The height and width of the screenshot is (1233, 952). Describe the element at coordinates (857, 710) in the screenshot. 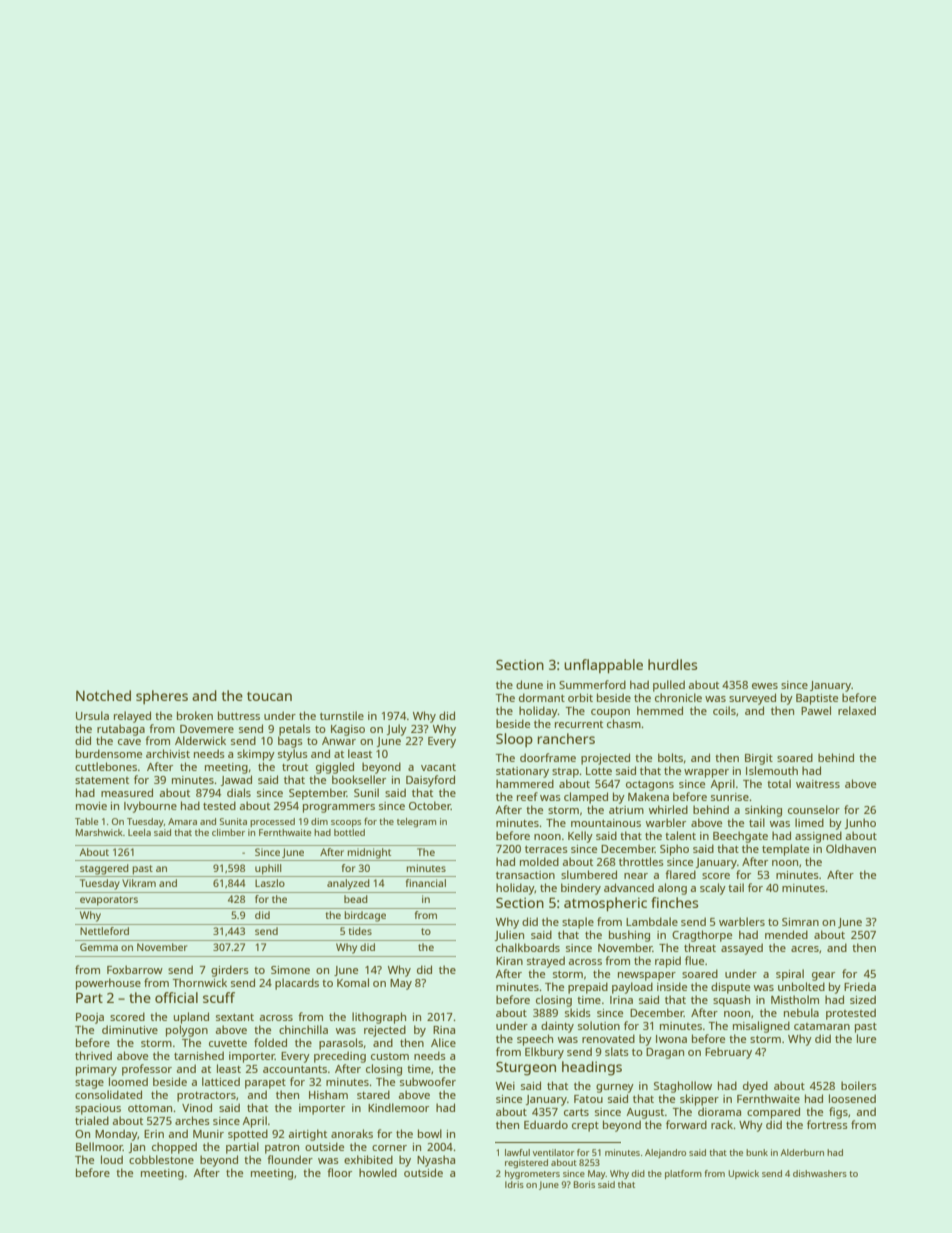

I see `relaxed` at that location.
